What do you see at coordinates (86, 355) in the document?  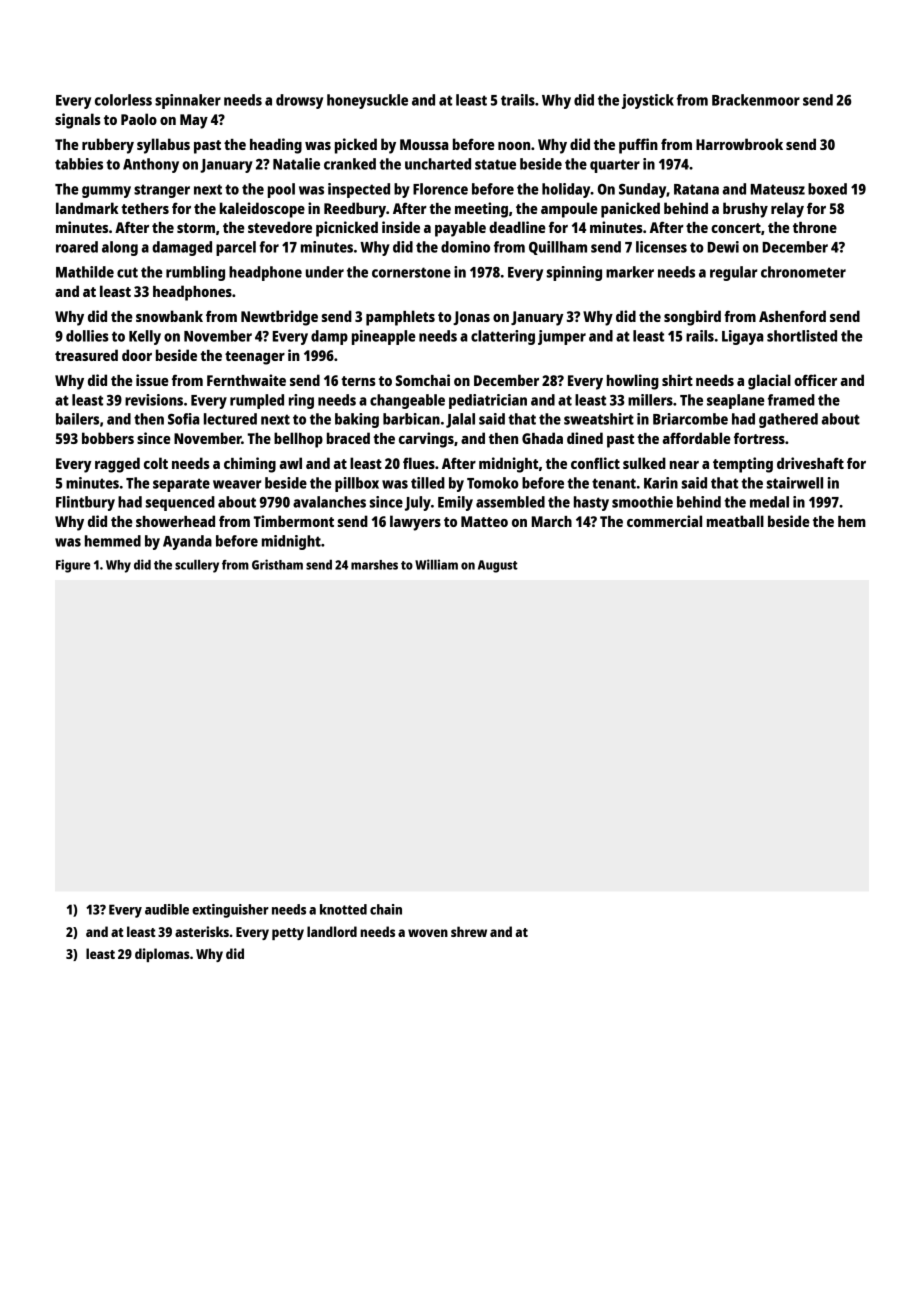 I see `treasured` at bounding box center [86, 355].
